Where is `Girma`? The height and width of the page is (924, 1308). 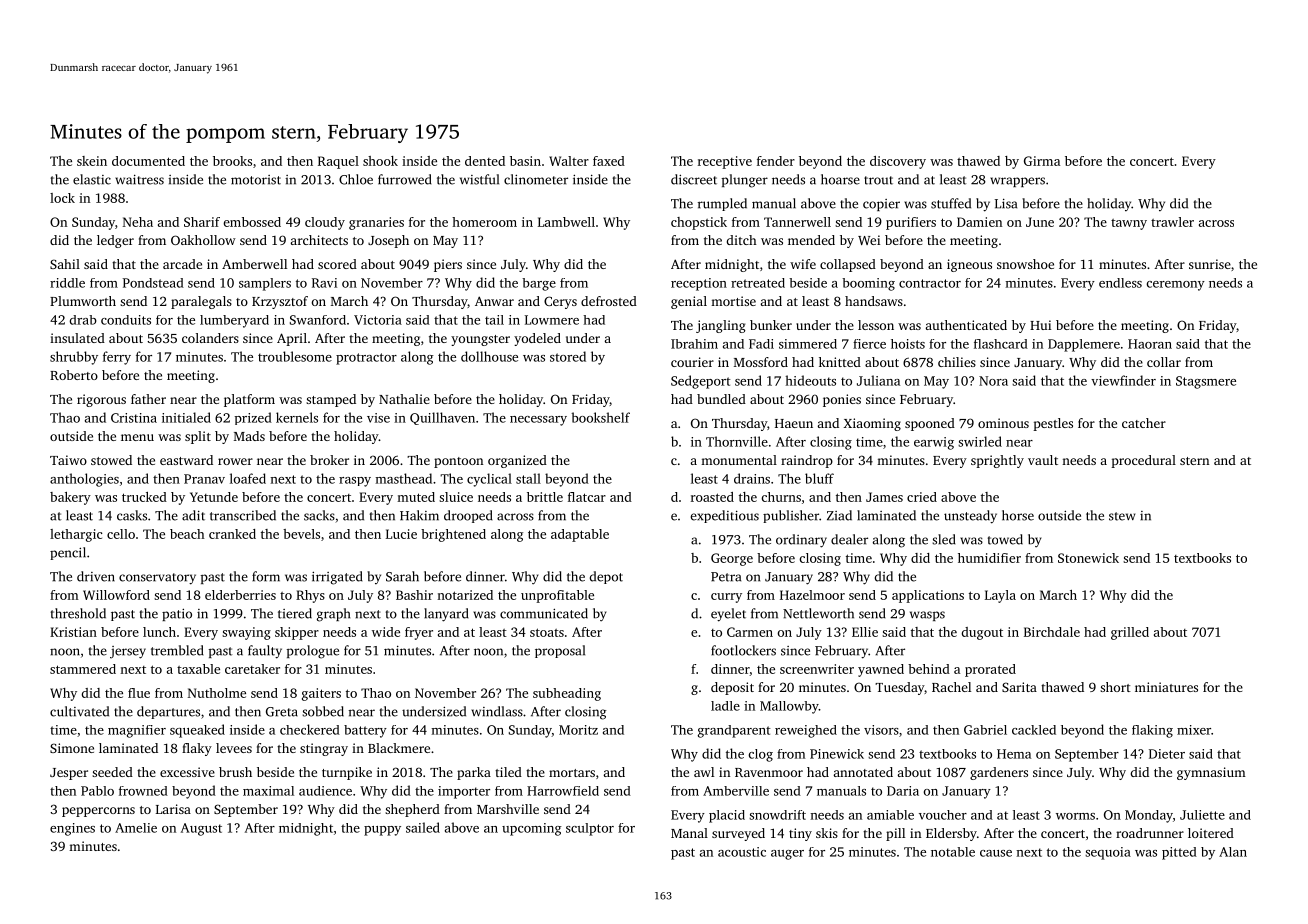 Girma is located at coordinates (1042, 161).
